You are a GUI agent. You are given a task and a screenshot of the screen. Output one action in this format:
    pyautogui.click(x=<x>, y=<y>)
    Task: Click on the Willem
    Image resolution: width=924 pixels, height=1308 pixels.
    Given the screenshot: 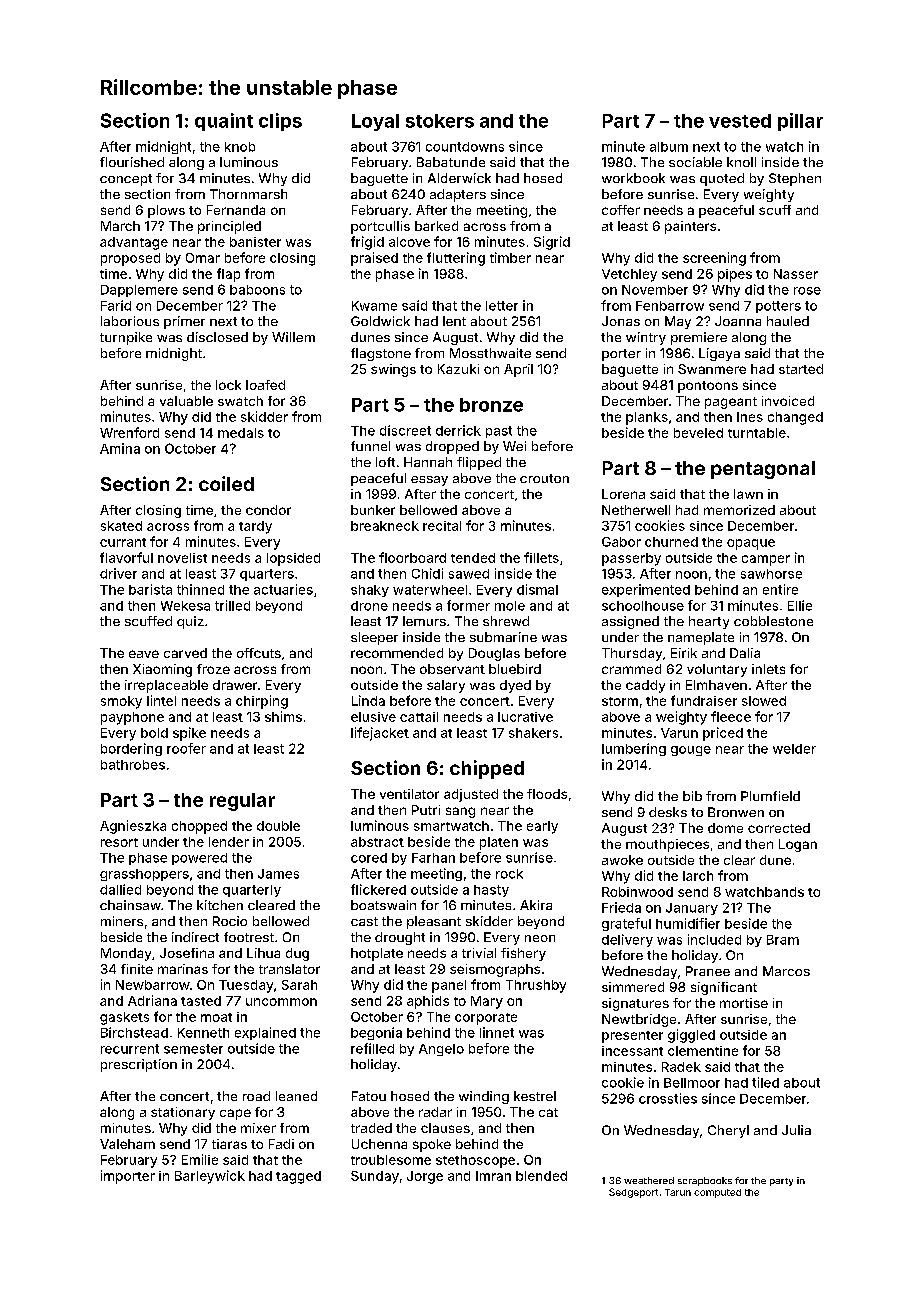 What is the action you would take?
    pyautogui.click(x=293, y=337)
